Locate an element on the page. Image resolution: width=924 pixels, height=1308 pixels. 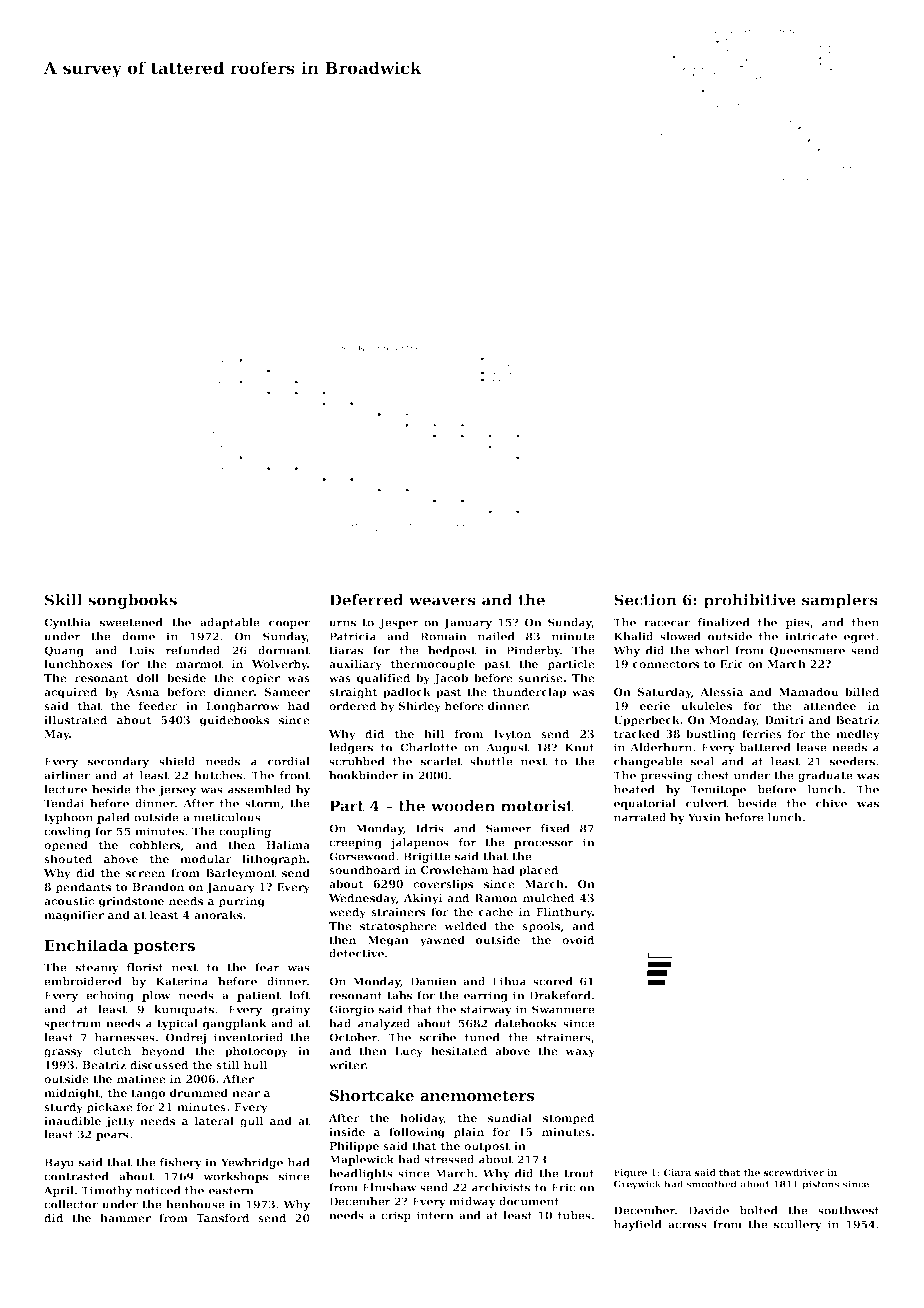
Skill is located at coordinates (64, 600).
